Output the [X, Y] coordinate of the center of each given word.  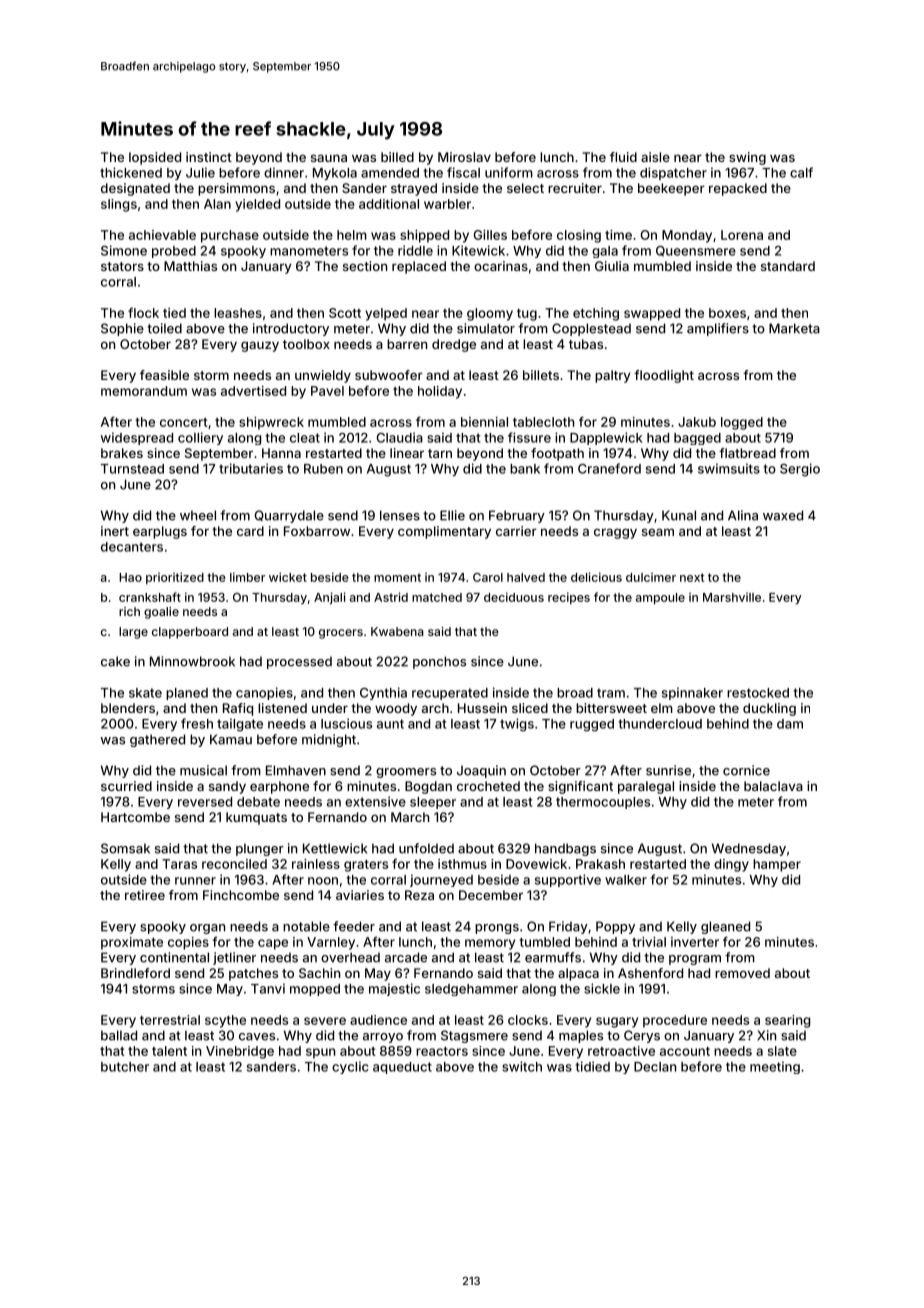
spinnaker [692, 693]
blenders [128, 708]
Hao [130, 577]
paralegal [646, 787]
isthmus [462, 864]
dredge [454, 345]
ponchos [439, 662]
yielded [257, 205]
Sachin [319, 973]
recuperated [450, 694]
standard [788, 266]
